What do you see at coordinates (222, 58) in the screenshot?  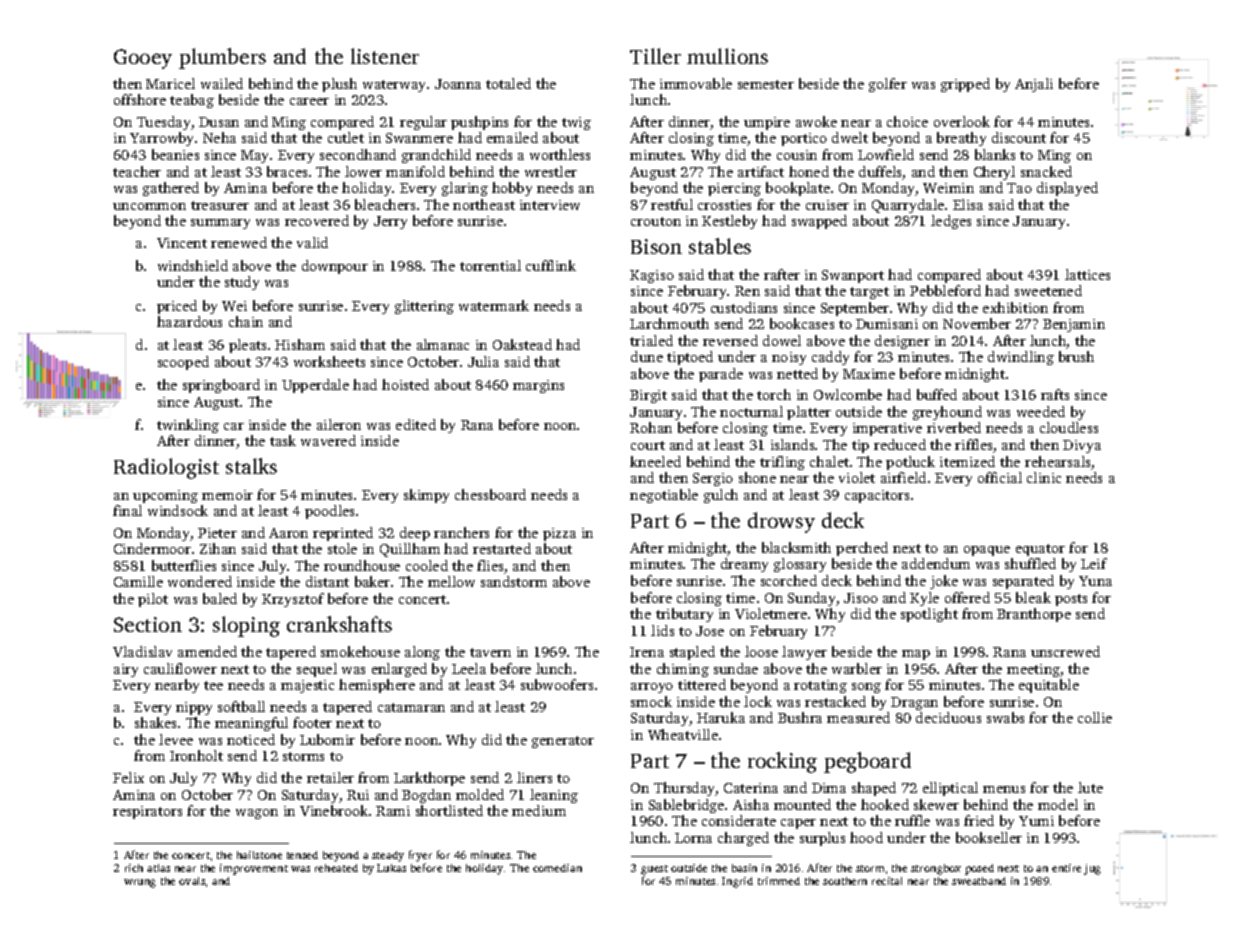 I see `plumbers` at bounding box center [222, 58].
